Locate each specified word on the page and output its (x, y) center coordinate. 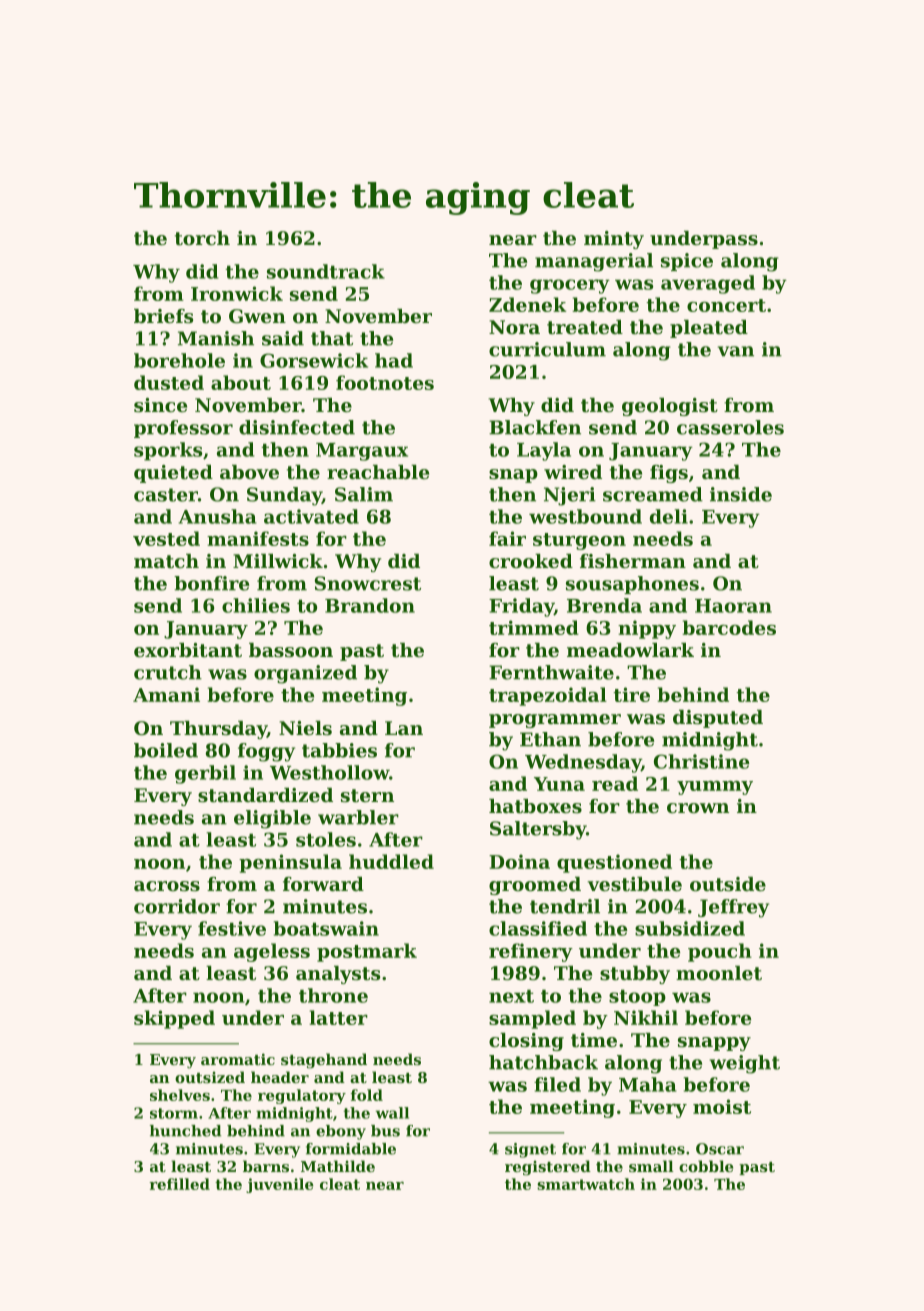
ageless (272, 952)
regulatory (302, 1096)
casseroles (730, 427)
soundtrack (326, 271)
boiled (166, 750)
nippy (647, 629)
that (332, 338)
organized (305, 674)
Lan (404, 728)
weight (744, 1064)
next (511, 996)
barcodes (729, 627)
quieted (173, 474)
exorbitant (188, 650)
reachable (378, 472)
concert (726, 305)
